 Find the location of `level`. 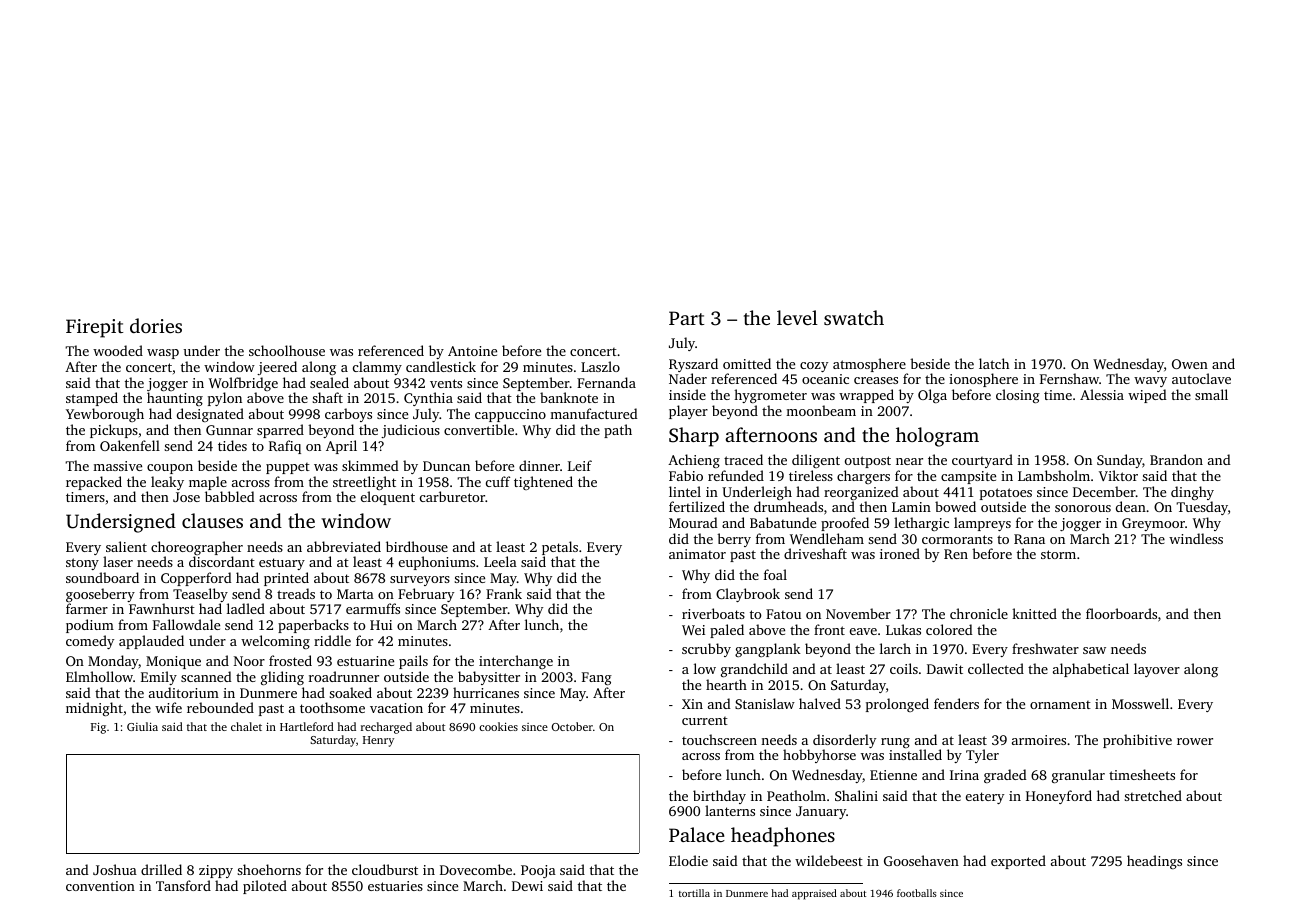

level is located at coordinates (797, 317).
